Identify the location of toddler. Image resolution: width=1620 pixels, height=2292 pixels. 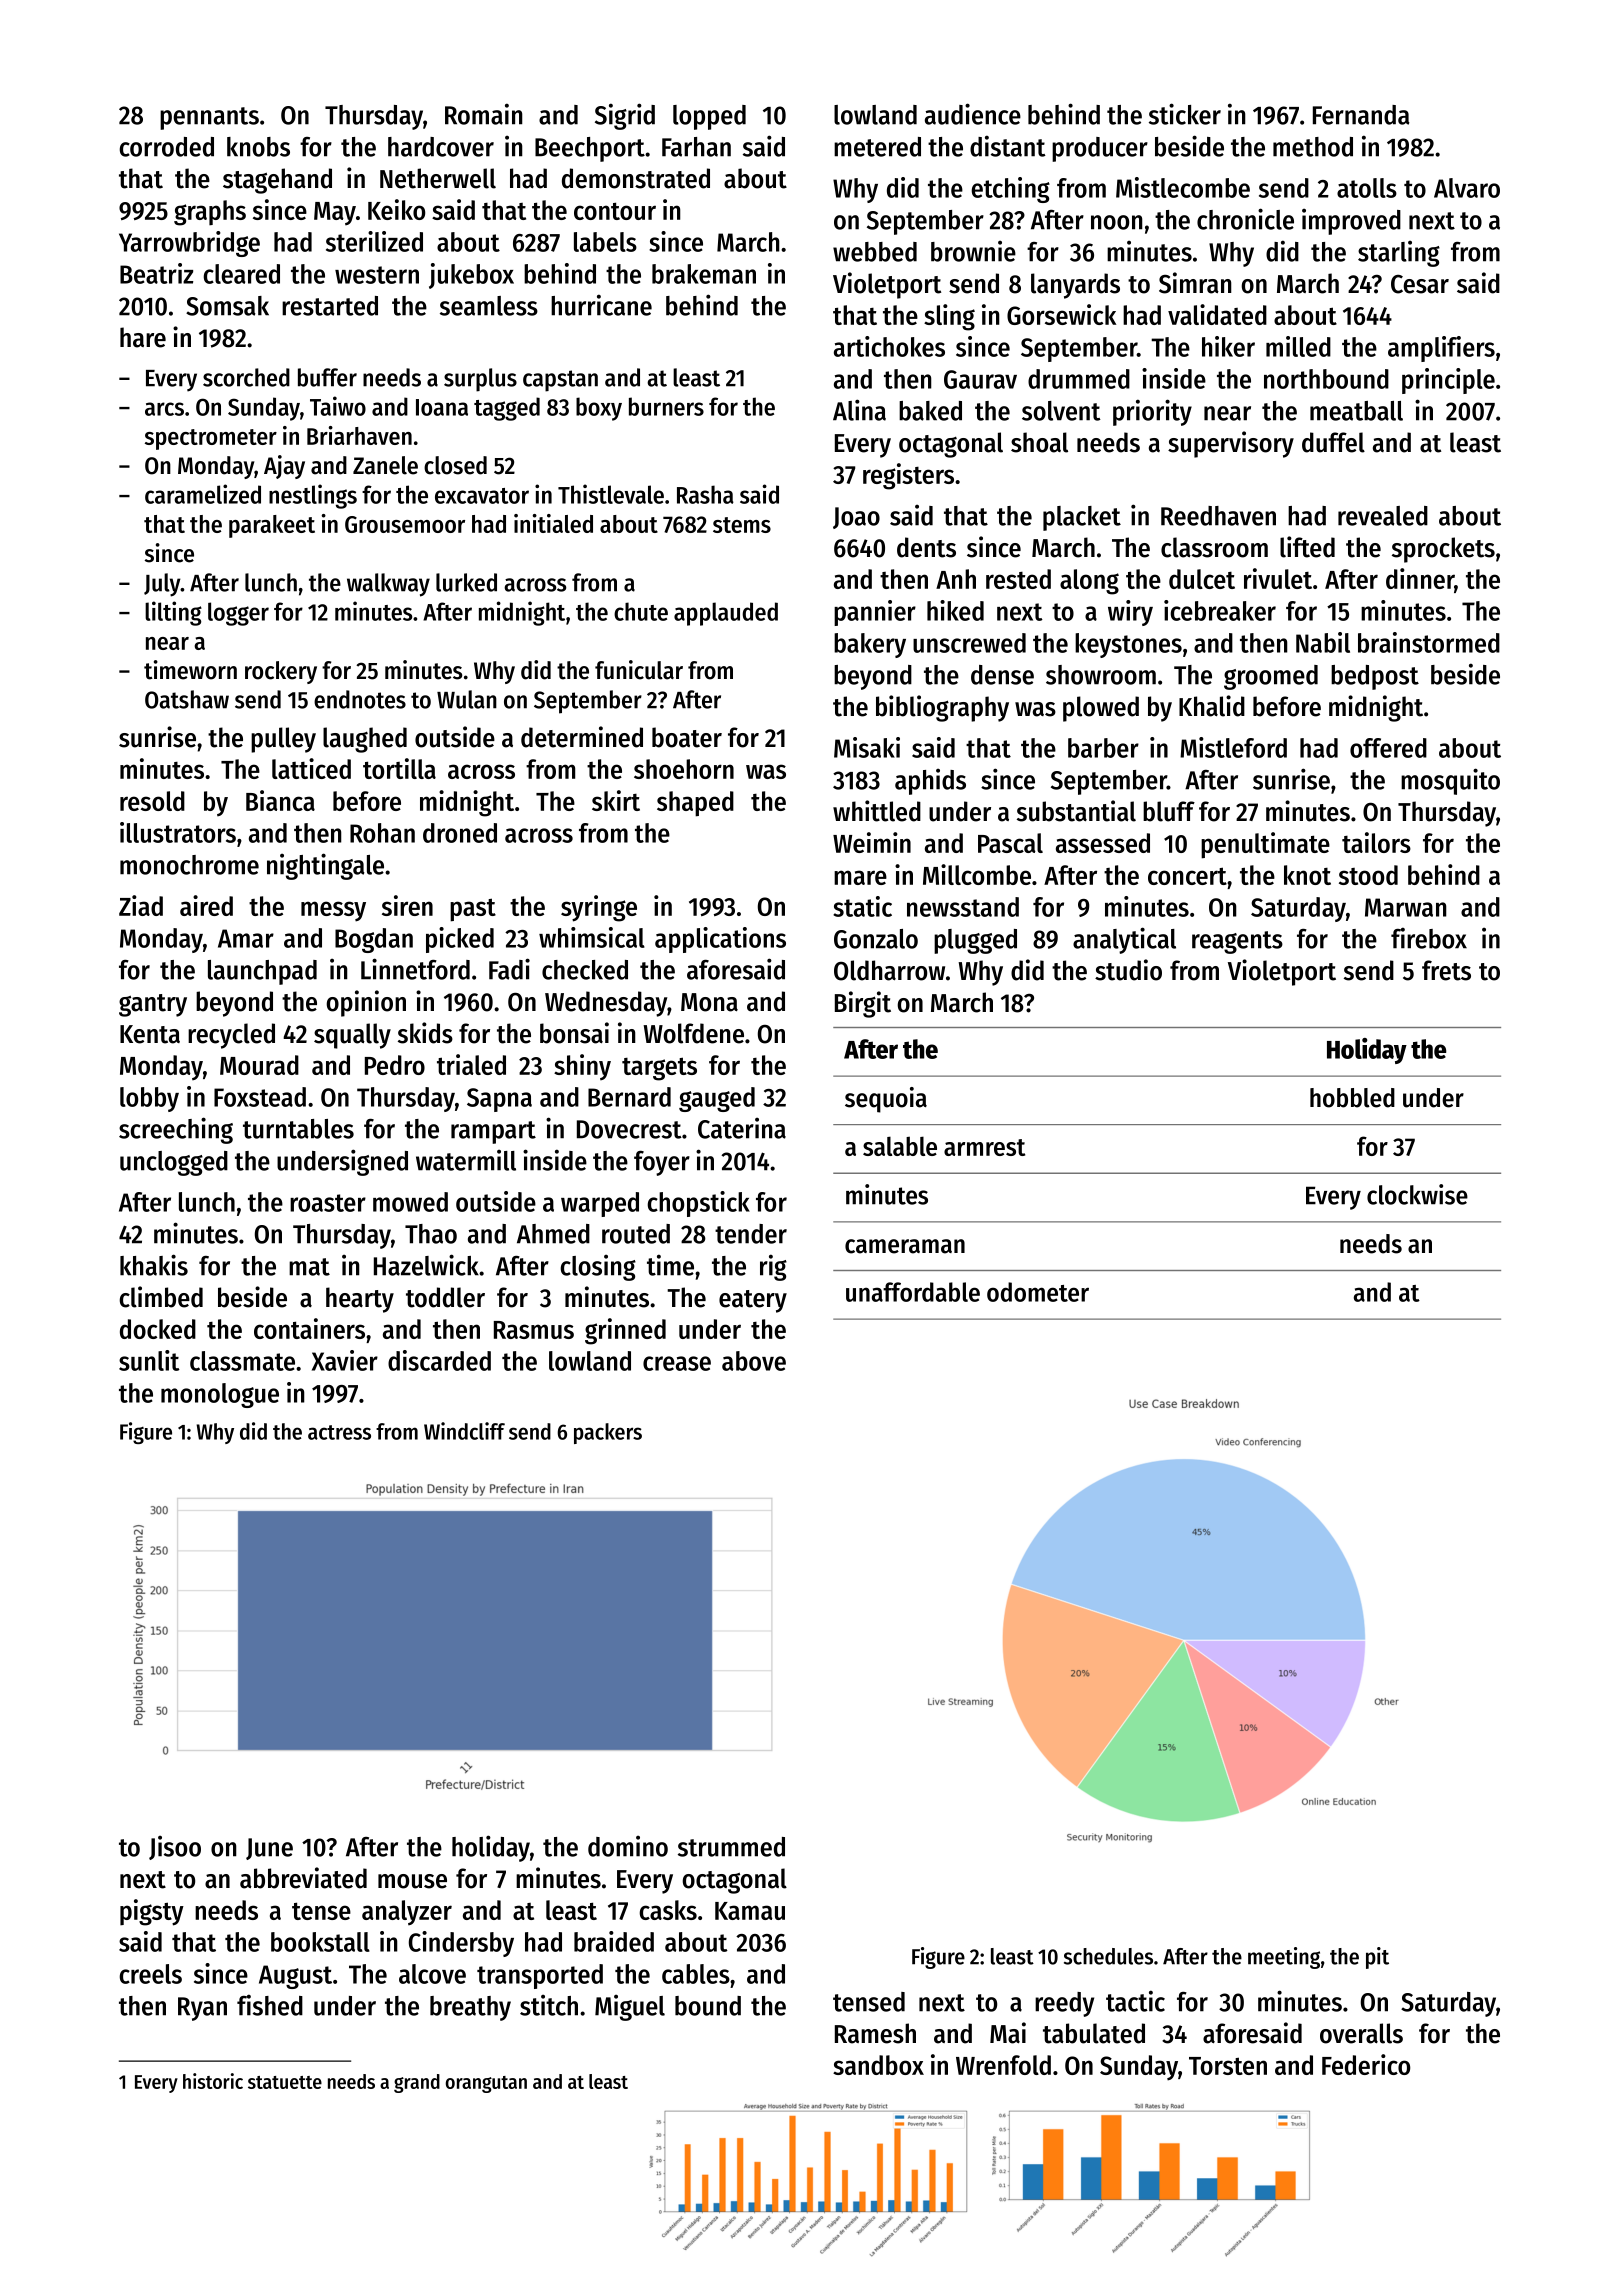
(445, 1297).
